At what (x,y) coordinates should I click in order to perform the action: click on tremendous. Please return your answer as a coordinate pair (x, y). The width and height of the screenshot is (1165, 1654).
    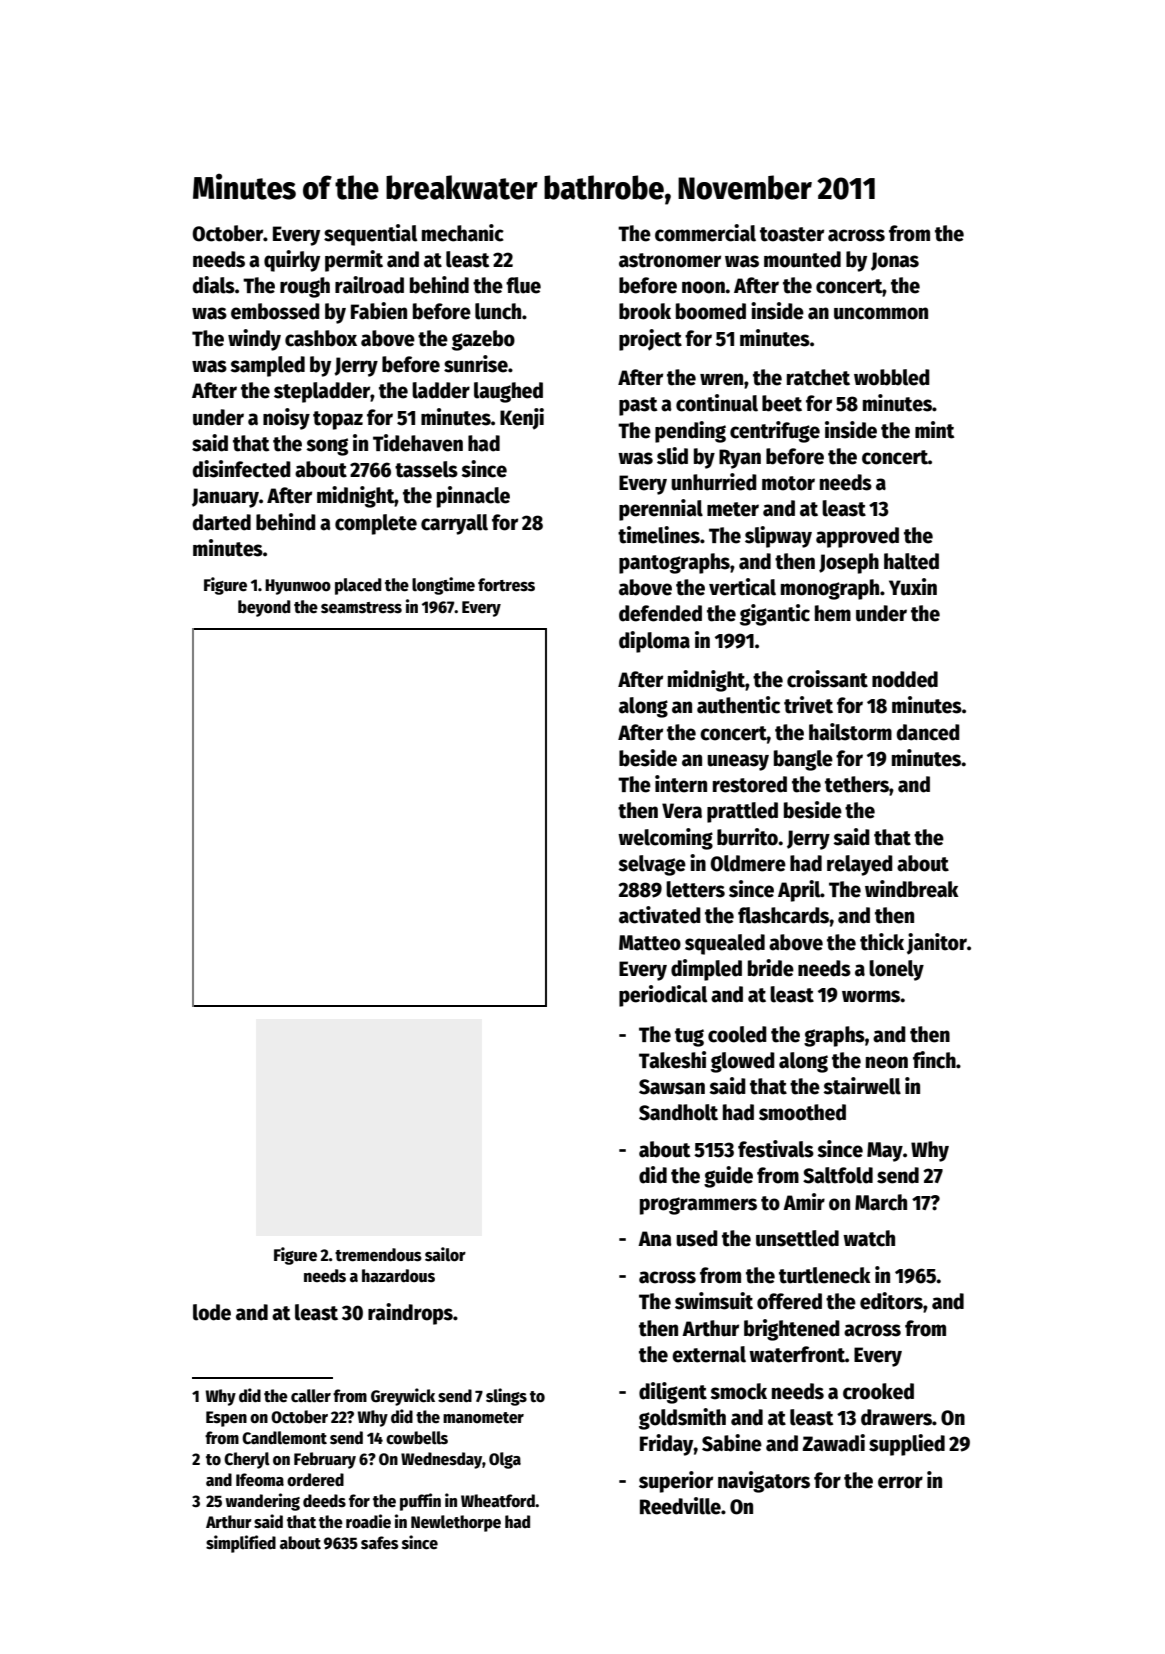
    Looking at the image, I should click on (378, 1255).
